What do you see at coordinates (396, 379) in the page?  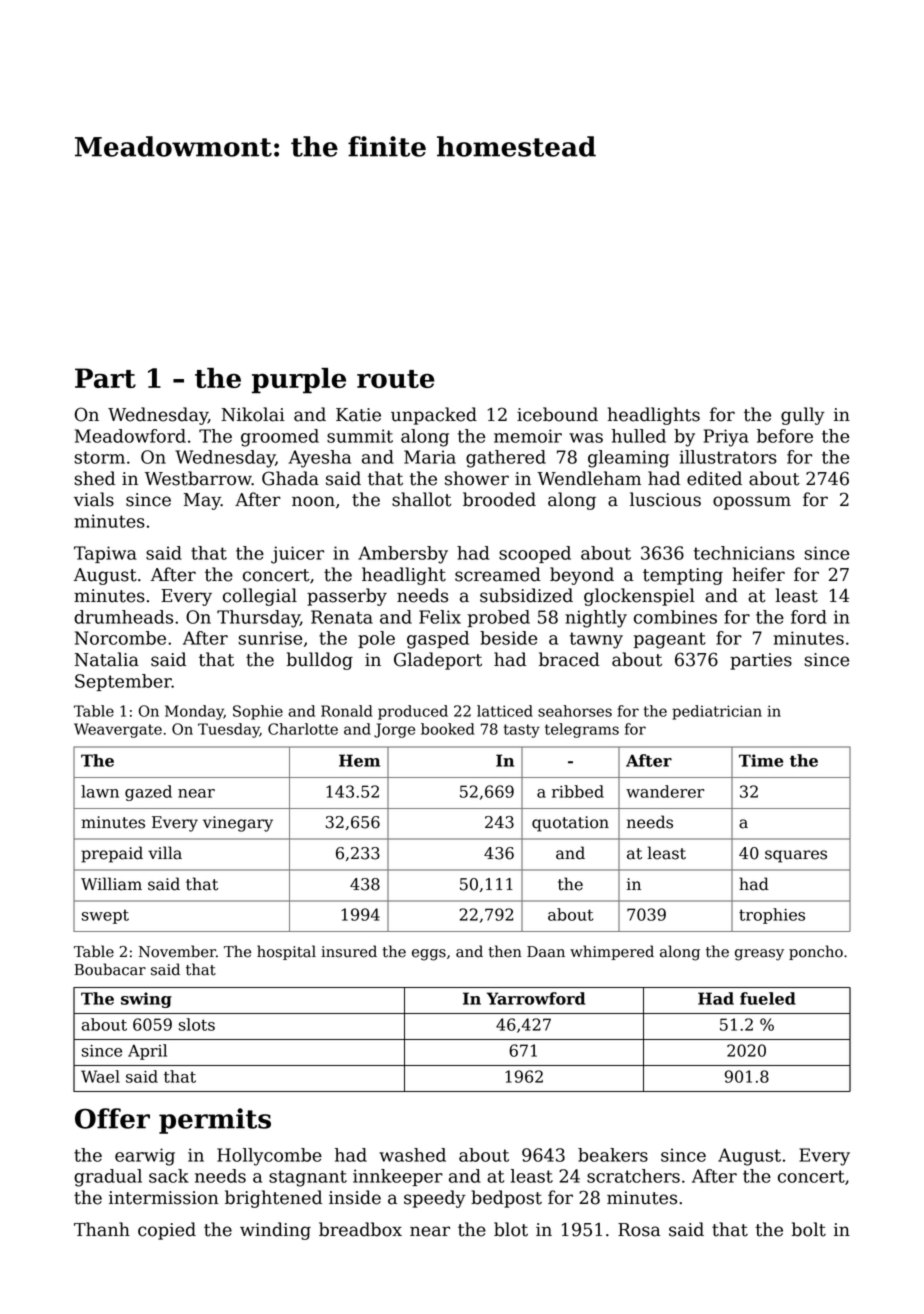 I see `route` at bounding box center [396, 379].
